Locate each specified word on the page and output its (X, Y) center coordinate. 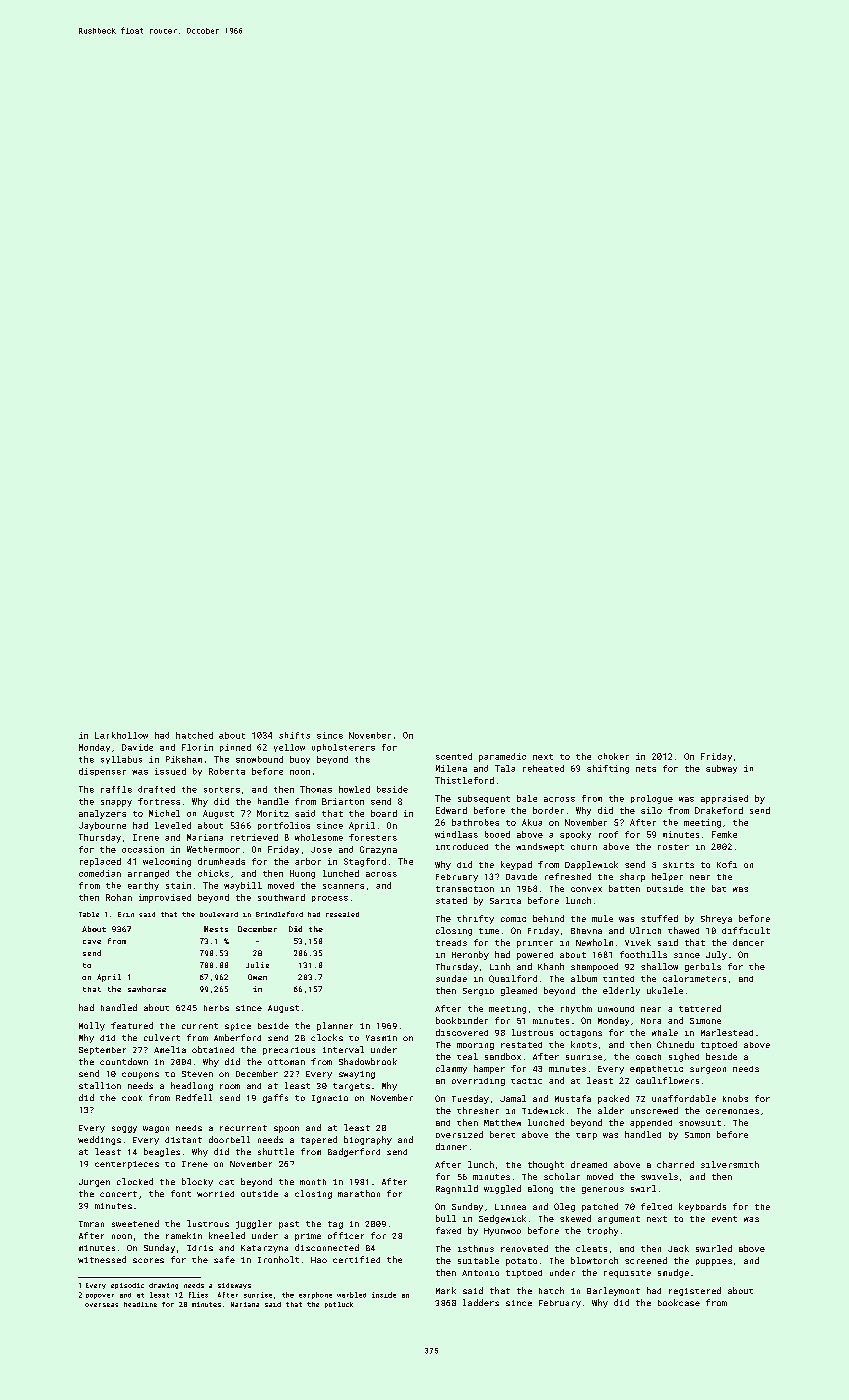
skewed (575, 1218)
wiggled (502, 1189)
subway (721, 769)
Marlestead (727, 1032)
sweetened (135, 1223)
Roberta (227, 771)
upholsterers (343, 748)
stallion (100, 1085)
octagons (581, 1034)
